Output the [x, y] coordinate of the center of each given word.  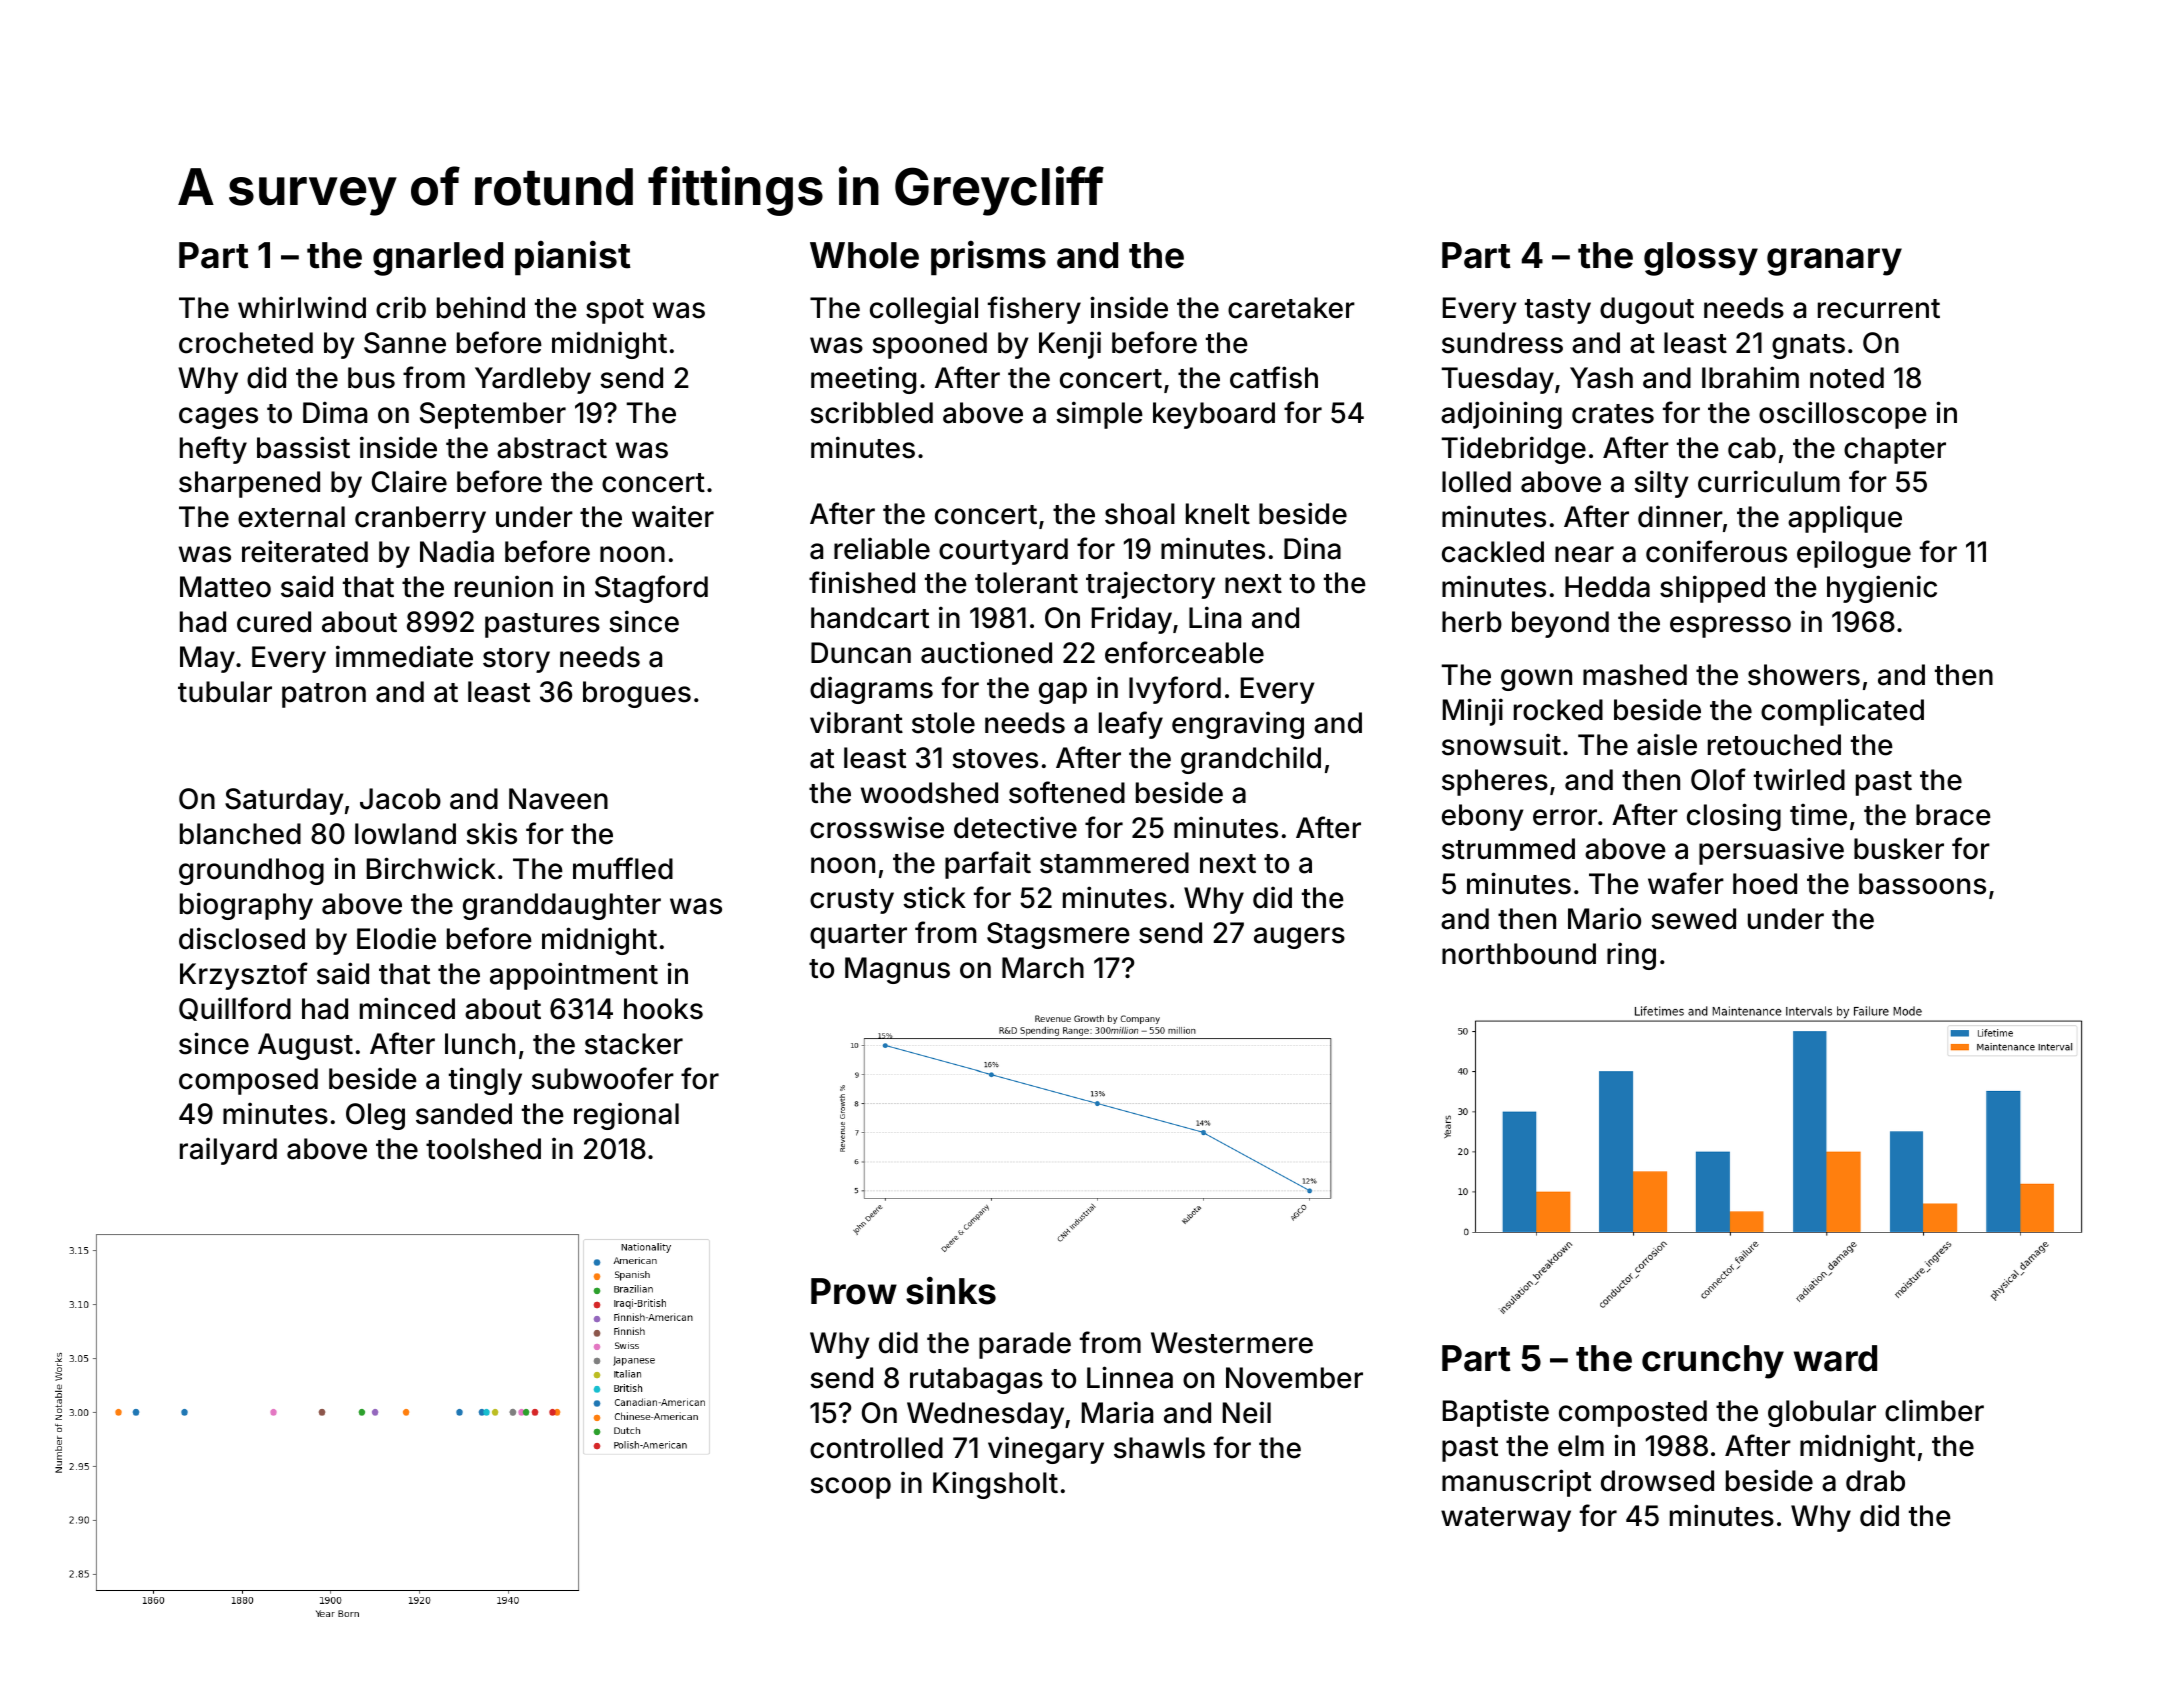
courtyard [1003, 551]
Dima [335, 412]
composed [248, 1081]
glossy [1701, 259]
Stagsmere [1058, 935]
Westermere [1232, 1343]
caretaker [1291, 308]
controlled [876, 1448]
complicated [1842, 712]
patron [324, 695]
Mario [1604, 918]
